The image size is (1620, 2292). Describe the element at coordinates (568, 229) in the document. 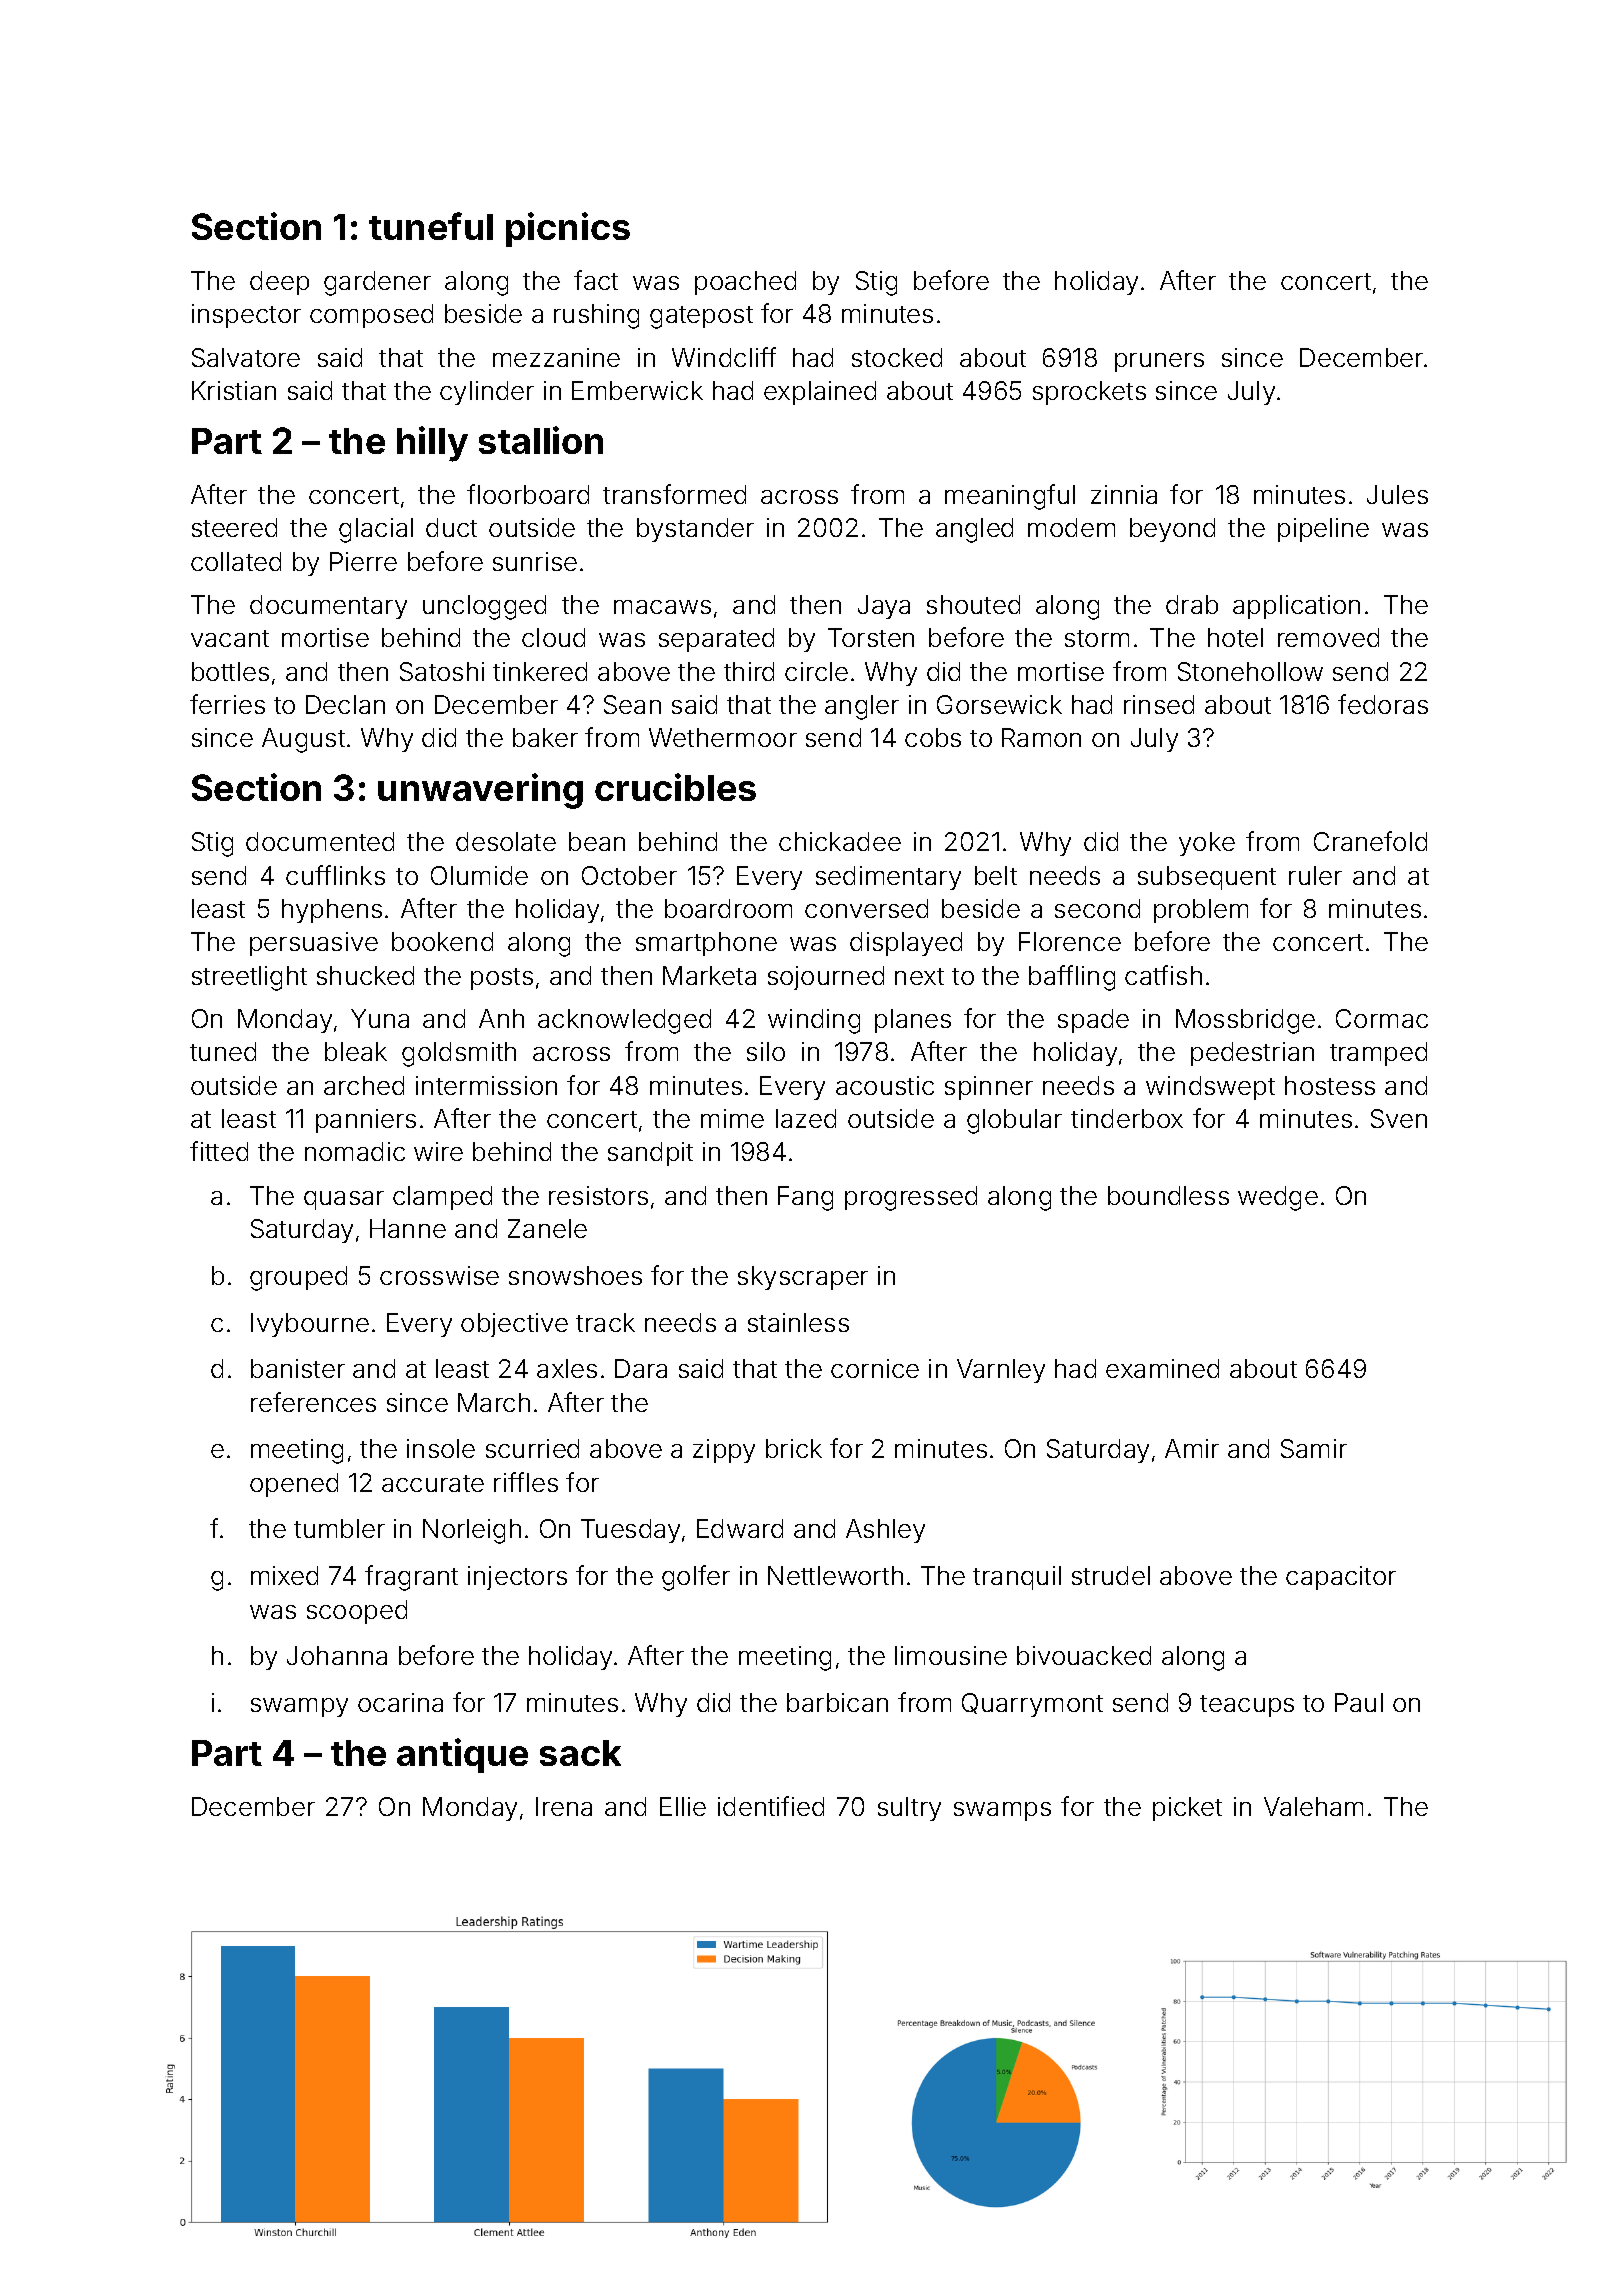

I see `picnics` at that location.
